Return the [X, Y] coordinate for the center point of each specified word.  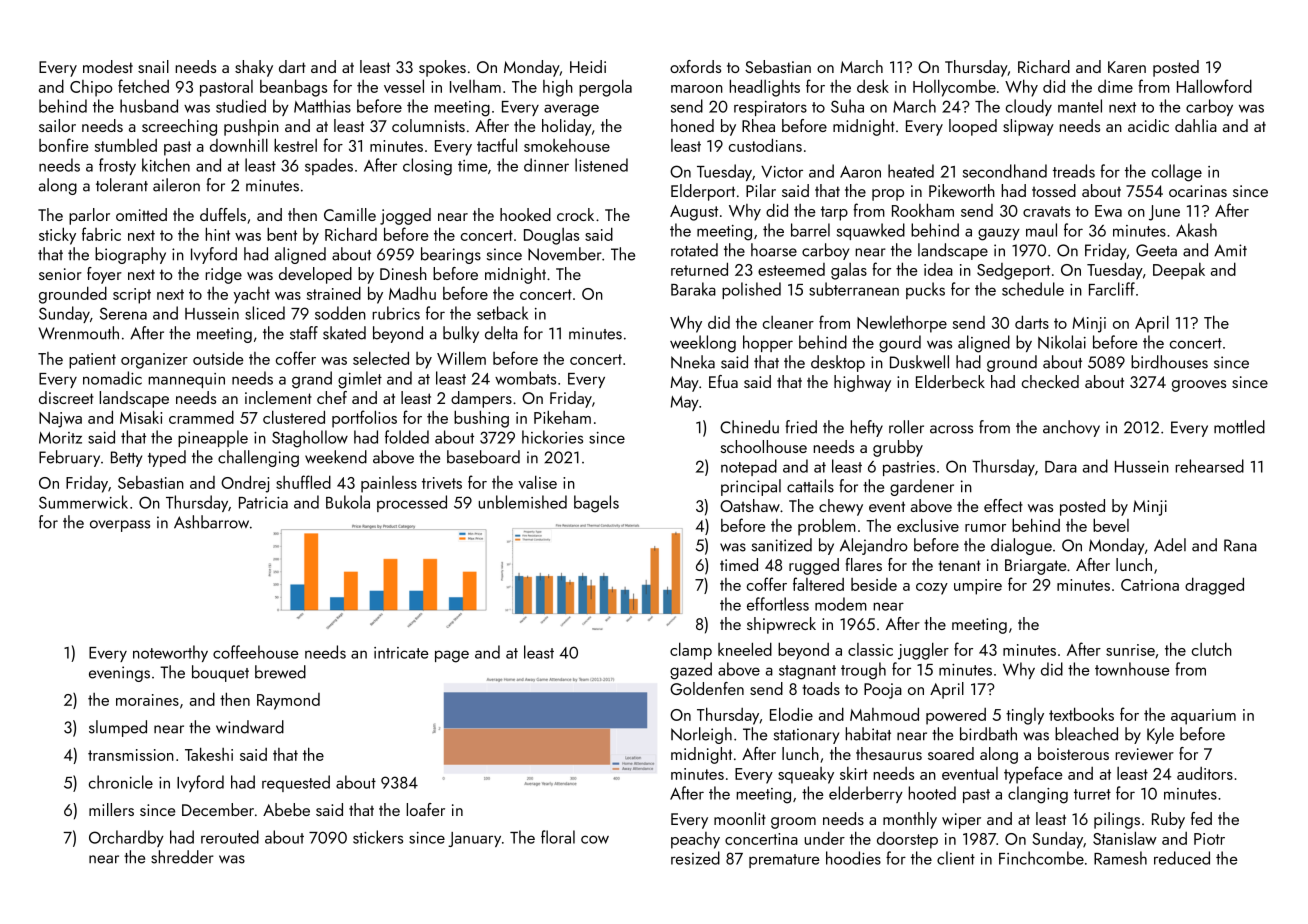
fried [801, 427]
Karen [1127, 67]
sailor [57, 125]
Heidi [588, 66]
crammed [201, 417]
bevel [1111, 525]
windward [250, 727]
